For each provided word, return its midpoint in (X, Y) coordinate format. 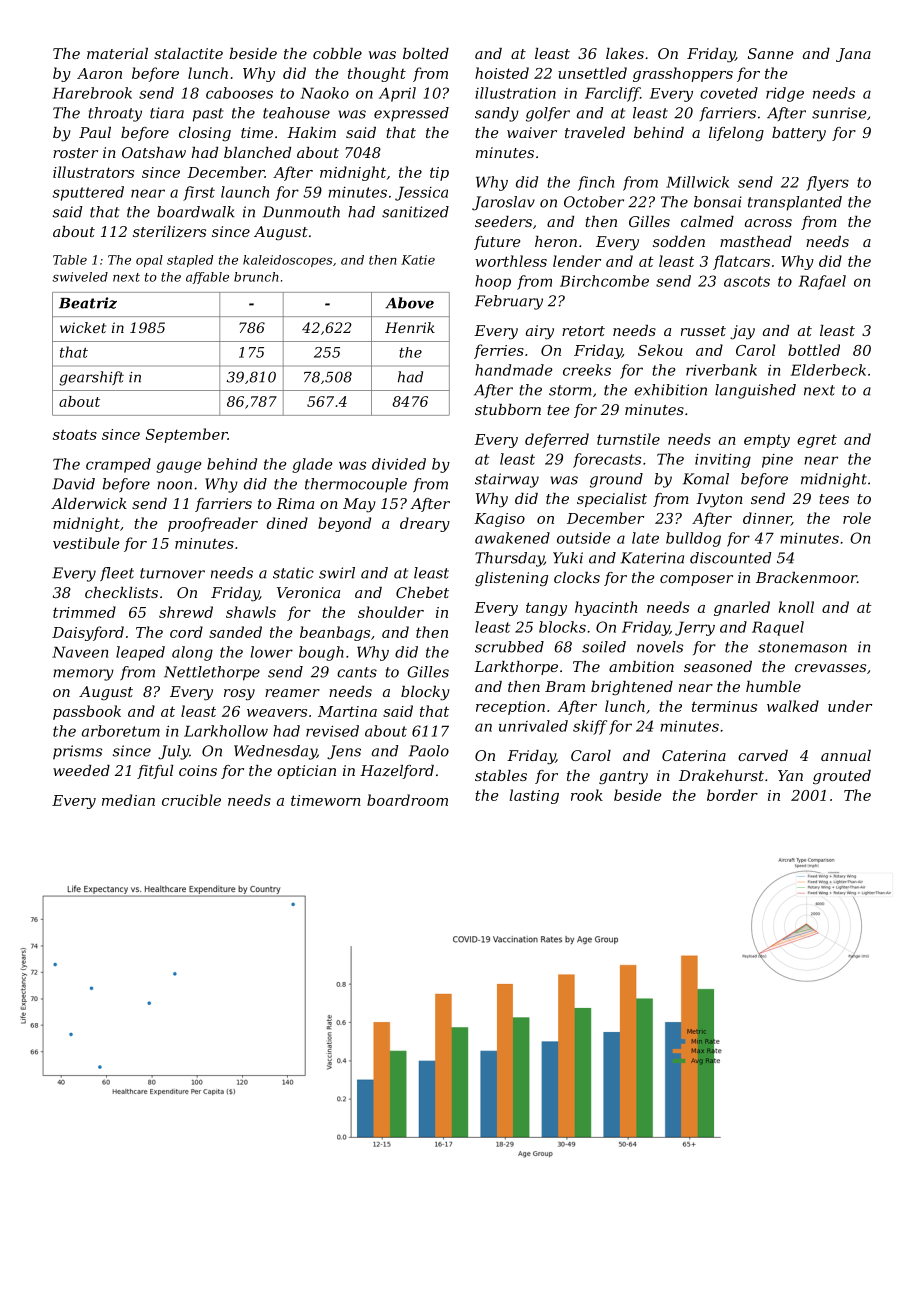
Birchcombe (604, 281)
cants (357, 672)
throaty (115, 114)
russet (703, 331)
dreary (425, 524)
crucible (191, 800)
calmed (707, 221)
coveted (729, 93)
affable (207, 278)
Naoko (324, 93)
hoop (493, 282)
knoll (796, 607)
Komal (706, 479)
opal (149, 261)
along (192, 653)
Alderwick (89, 503)
